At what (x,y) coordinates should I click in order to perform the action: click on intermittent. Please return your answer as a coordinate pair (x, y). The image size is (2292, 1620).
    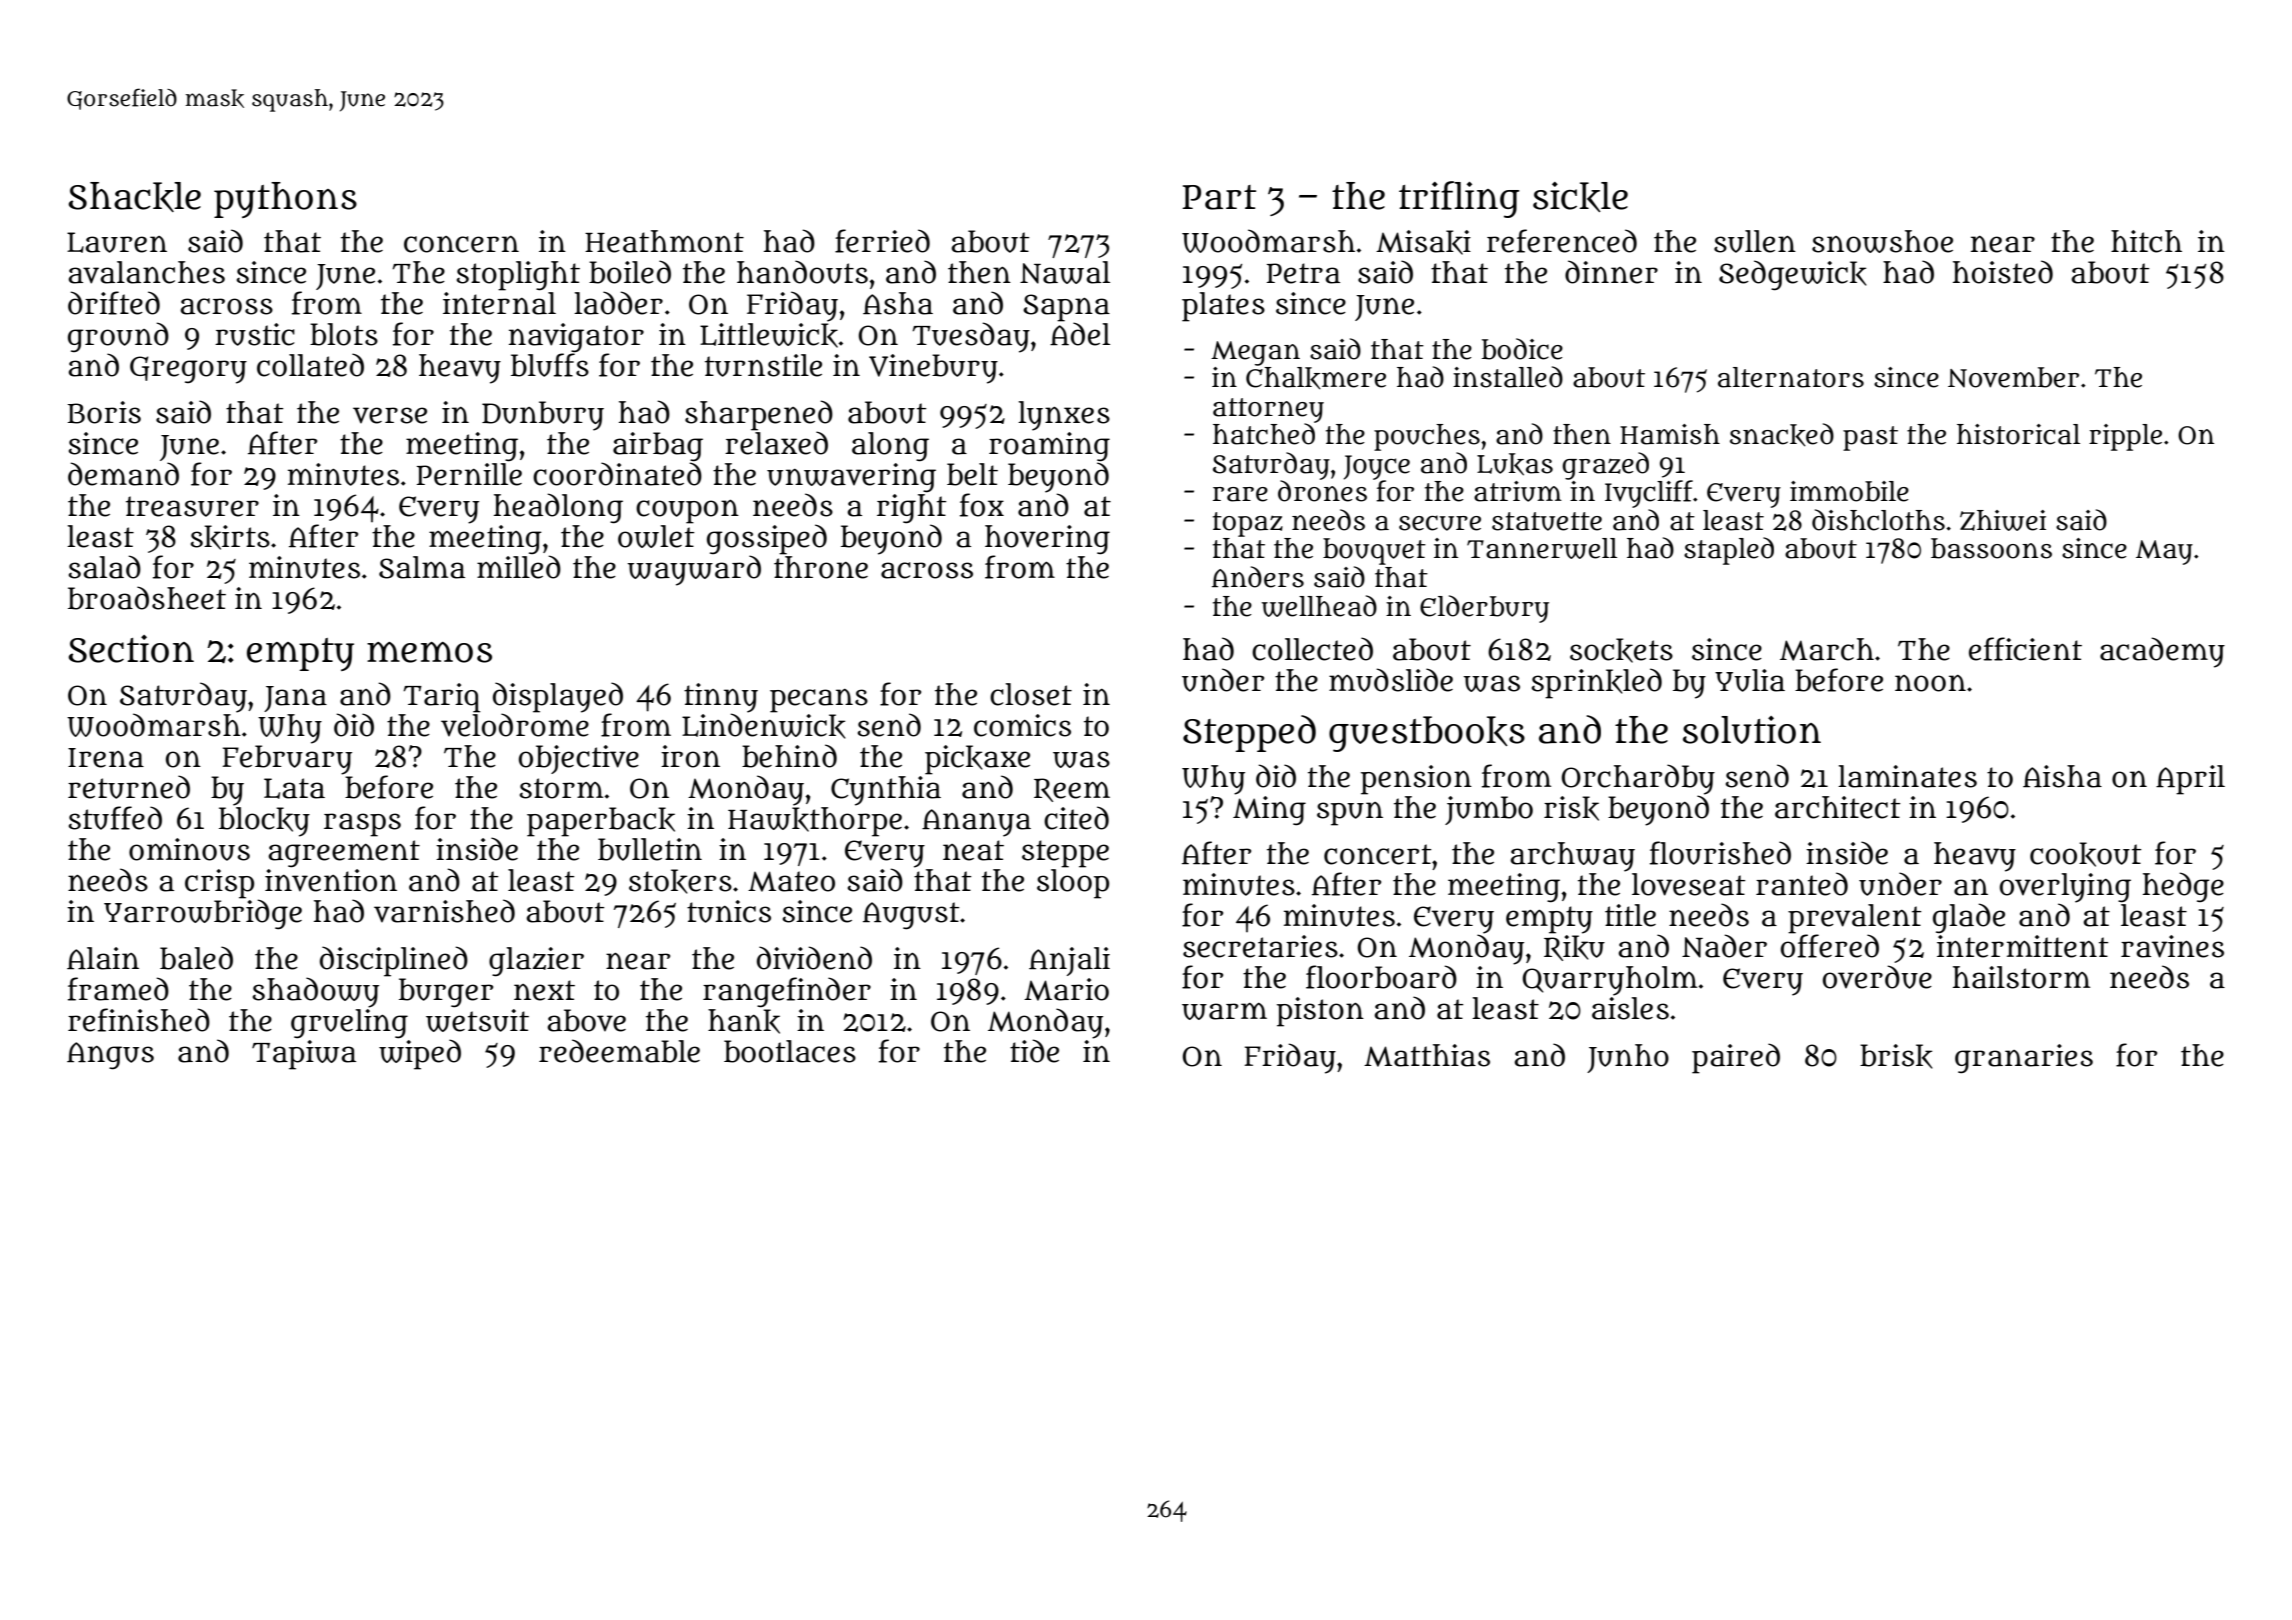
    Looking at the image, I should click on (2022, 946).
